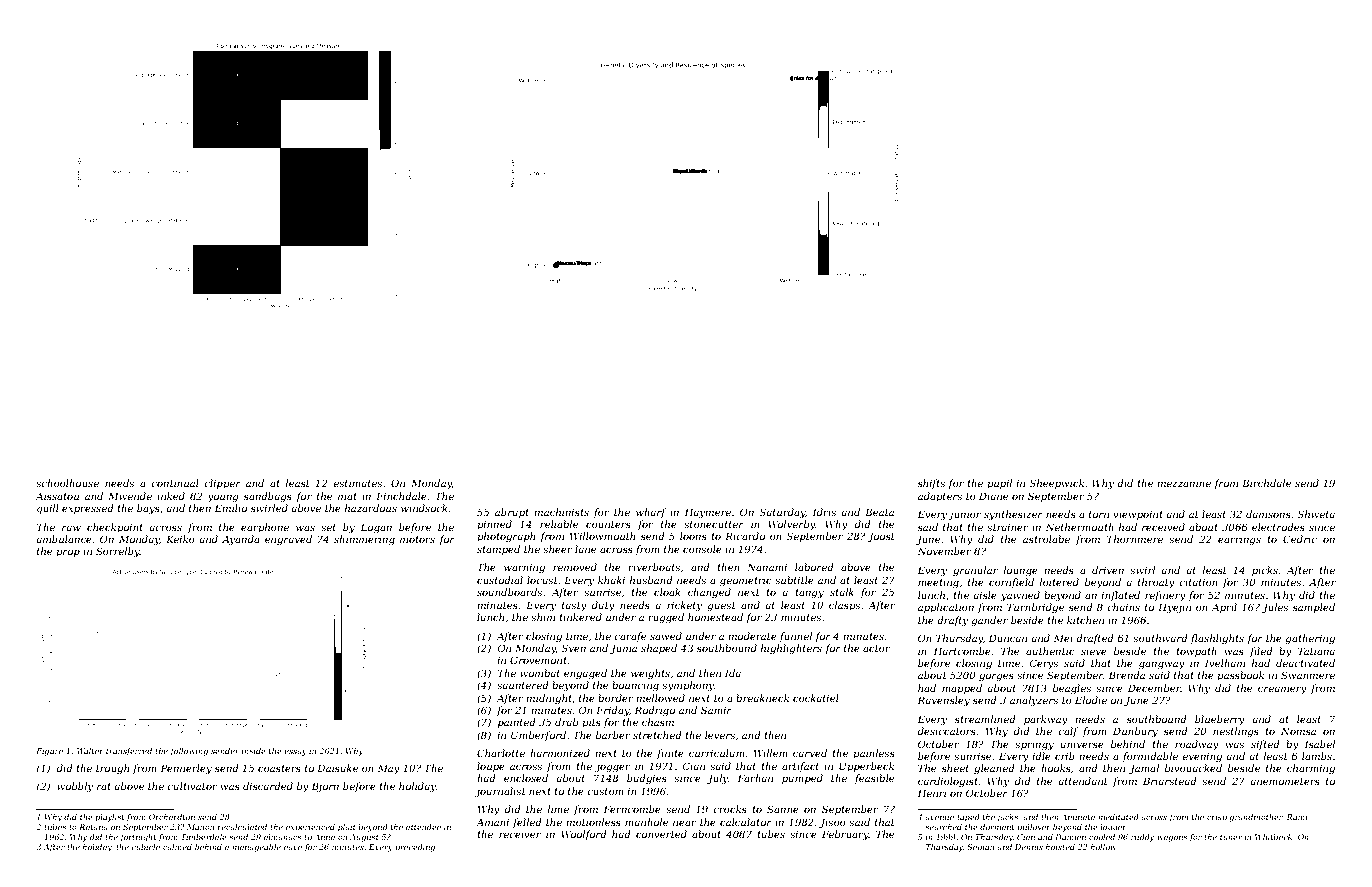 This screenshot has height=887, width=1372. Describe the element at coordinates (842, 592) in the screenshot. I see `stalk` at that location.
